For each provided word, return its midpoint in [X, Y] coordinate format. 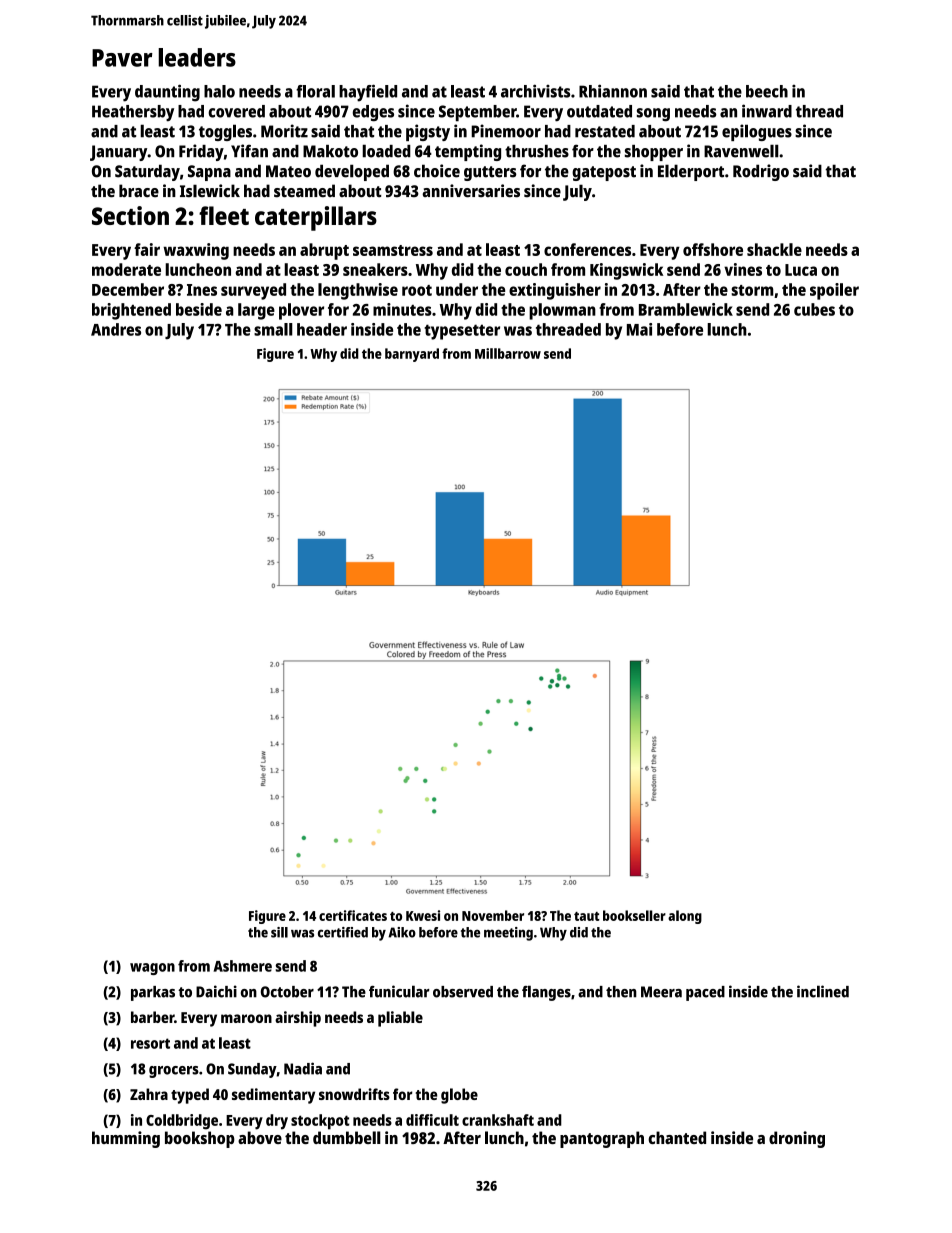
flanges [546, 993]
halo [219, 91]
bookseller [634, 915]
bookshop [200, 1139]
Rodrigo [761, 172]
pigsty [428, 132]
